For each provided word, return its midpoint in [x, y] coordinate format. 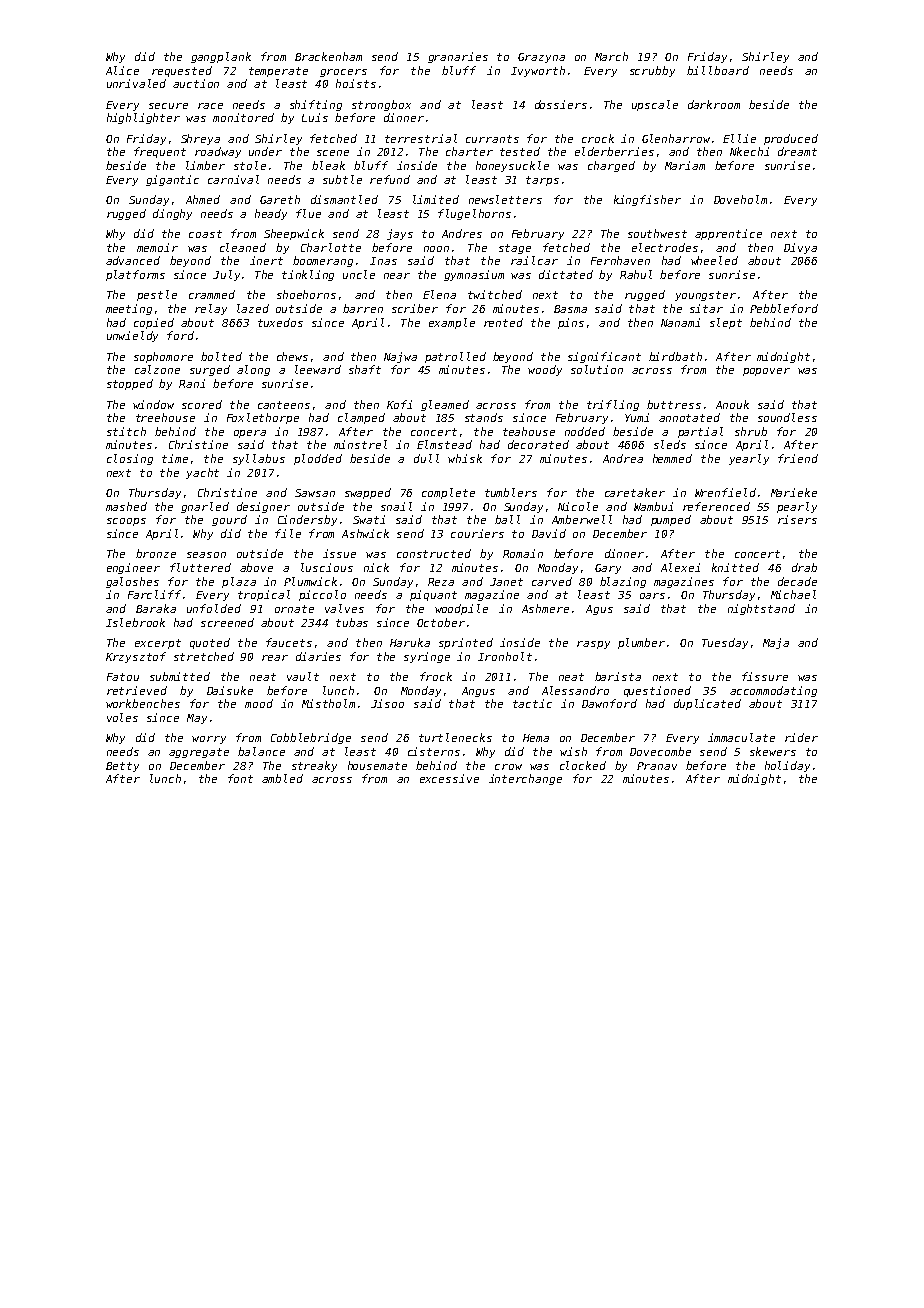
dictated [566, 274]
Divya [800, 248]
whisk [465, 458]
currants [492, 139]
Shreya [200, 139]
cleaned [243, 247]
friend [798, 458]
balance [261, 751]
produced [791, 139]
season [206, 555]
